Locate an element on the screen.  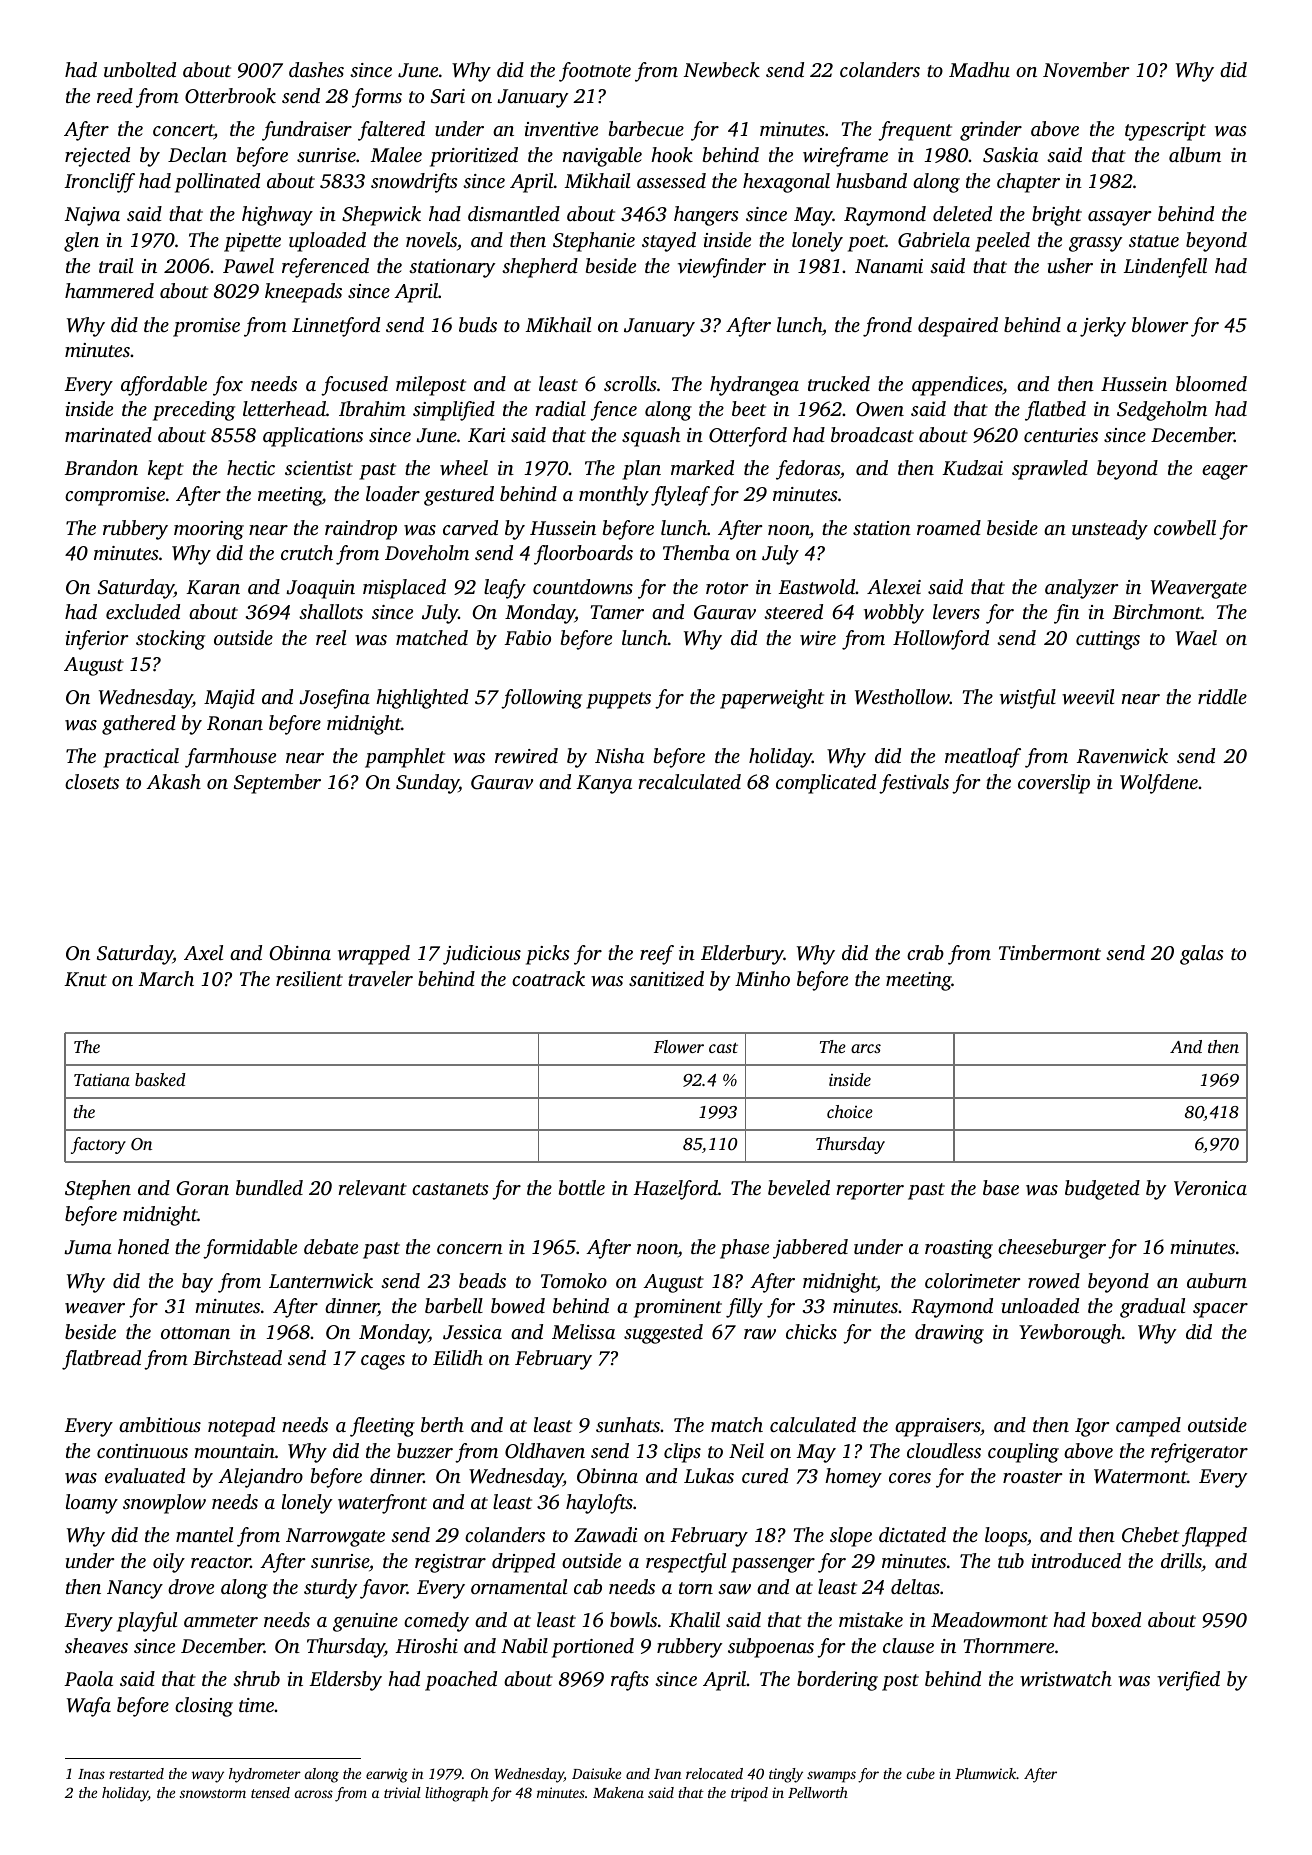
Tamer is located at coordinates (617, 612).
